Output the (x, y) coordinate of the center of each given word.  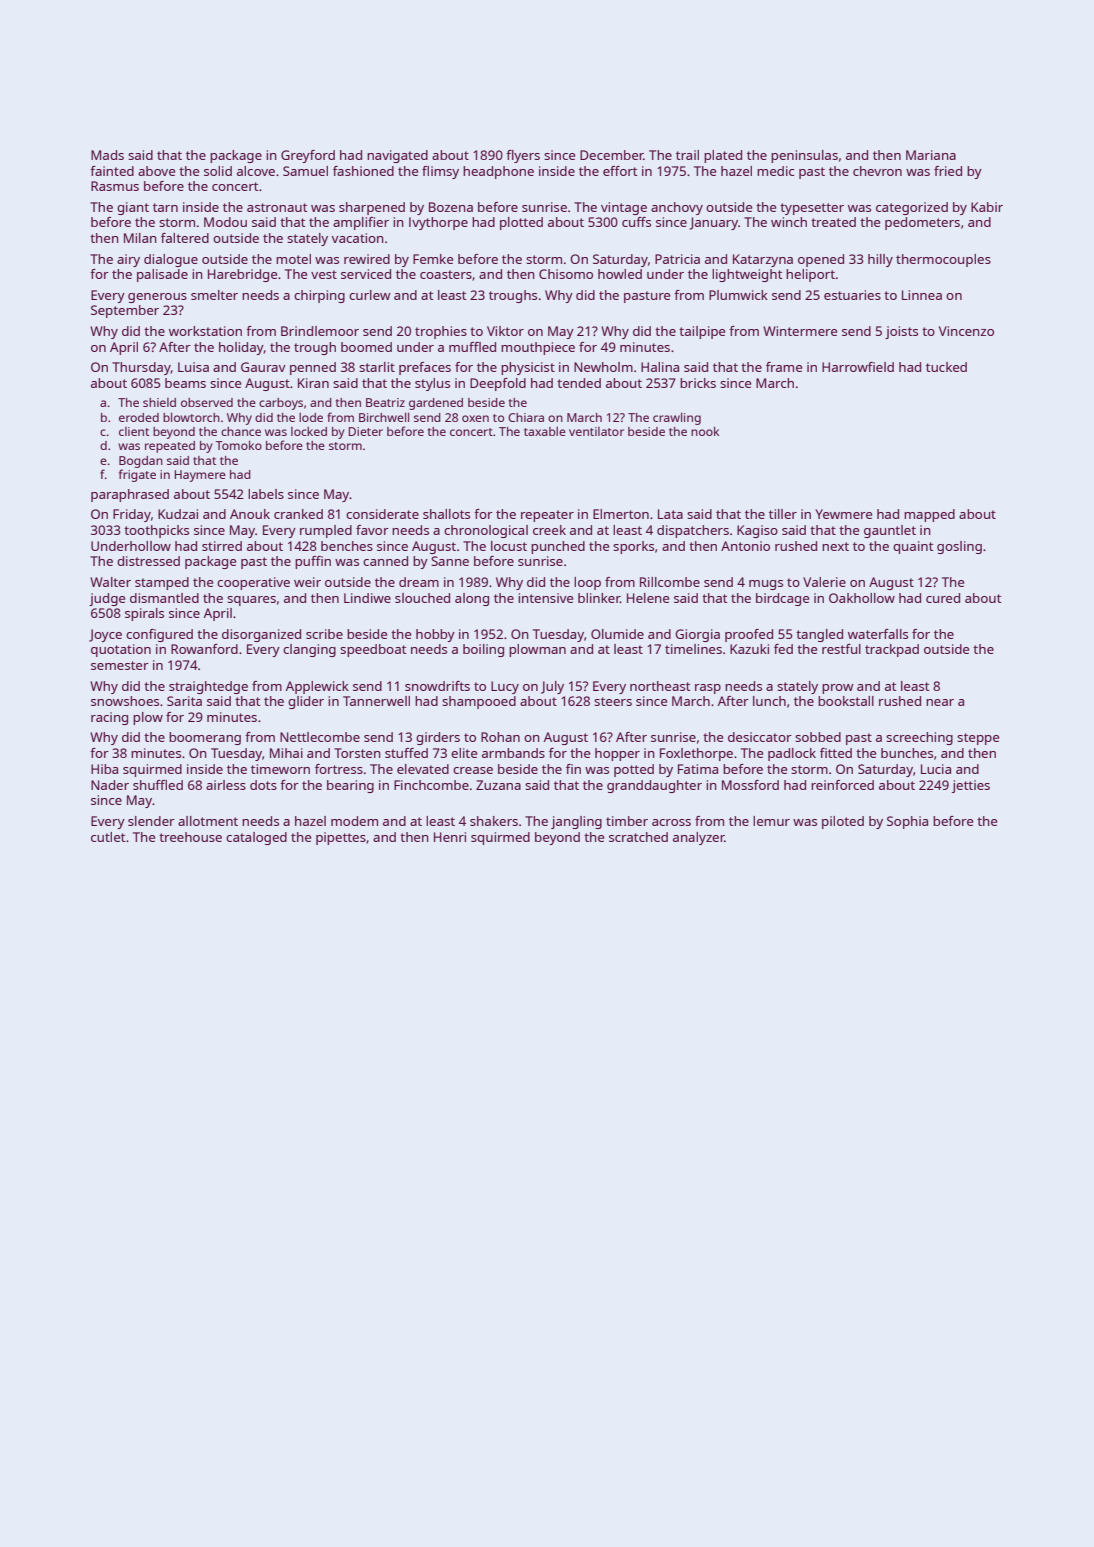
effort (620, 171)
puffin (313, 562)
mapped (929, 515)
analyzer (699, 838)
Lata (670, 514)
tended (579, 383)
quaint (913, 547)
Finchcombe (431, 785)
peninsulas (804, 156)
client (134, 431)
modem (354, 821)
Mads (107, 155)
